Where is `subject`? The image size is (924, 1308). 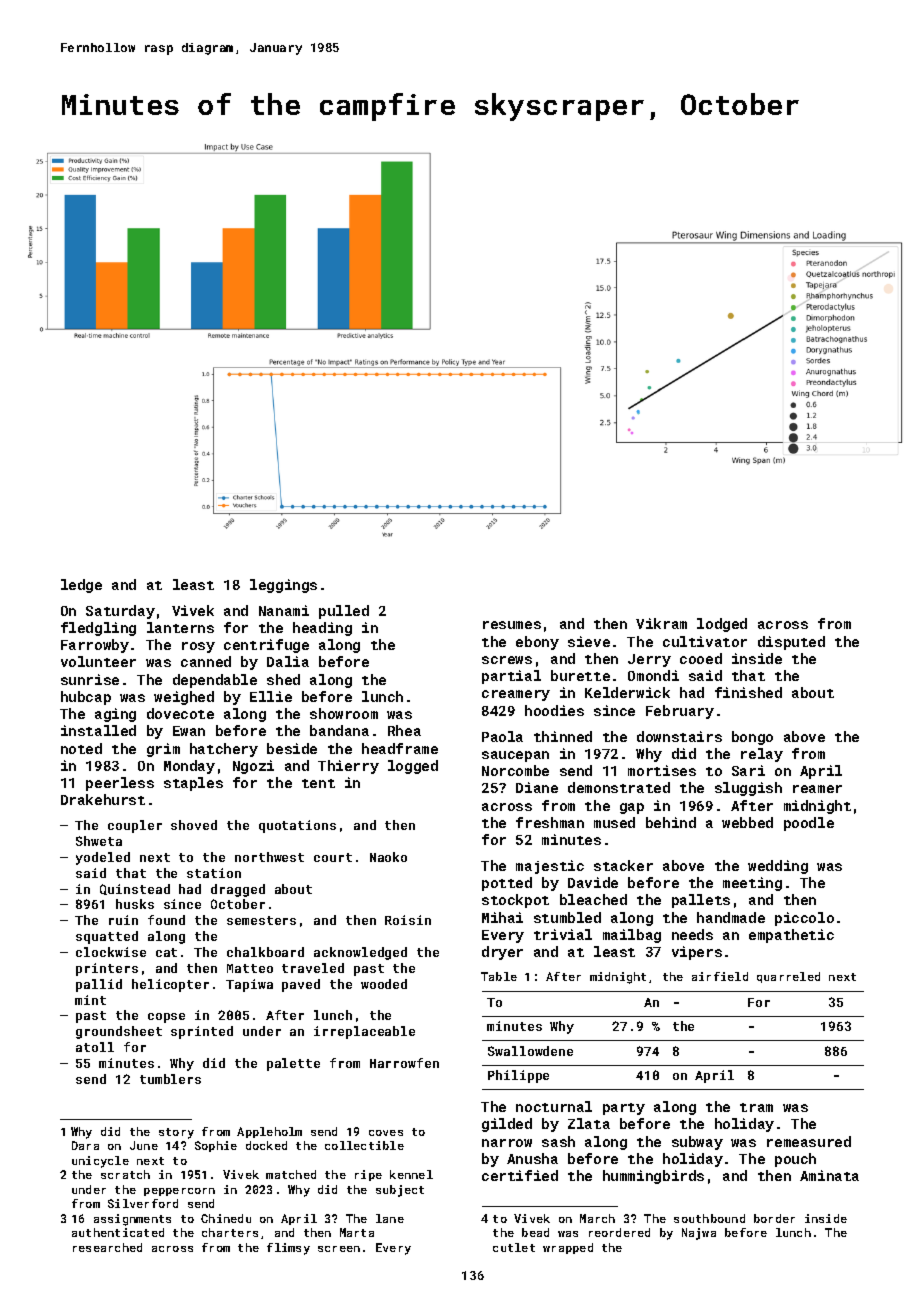 subject is located at coordinates (400, 1191).
